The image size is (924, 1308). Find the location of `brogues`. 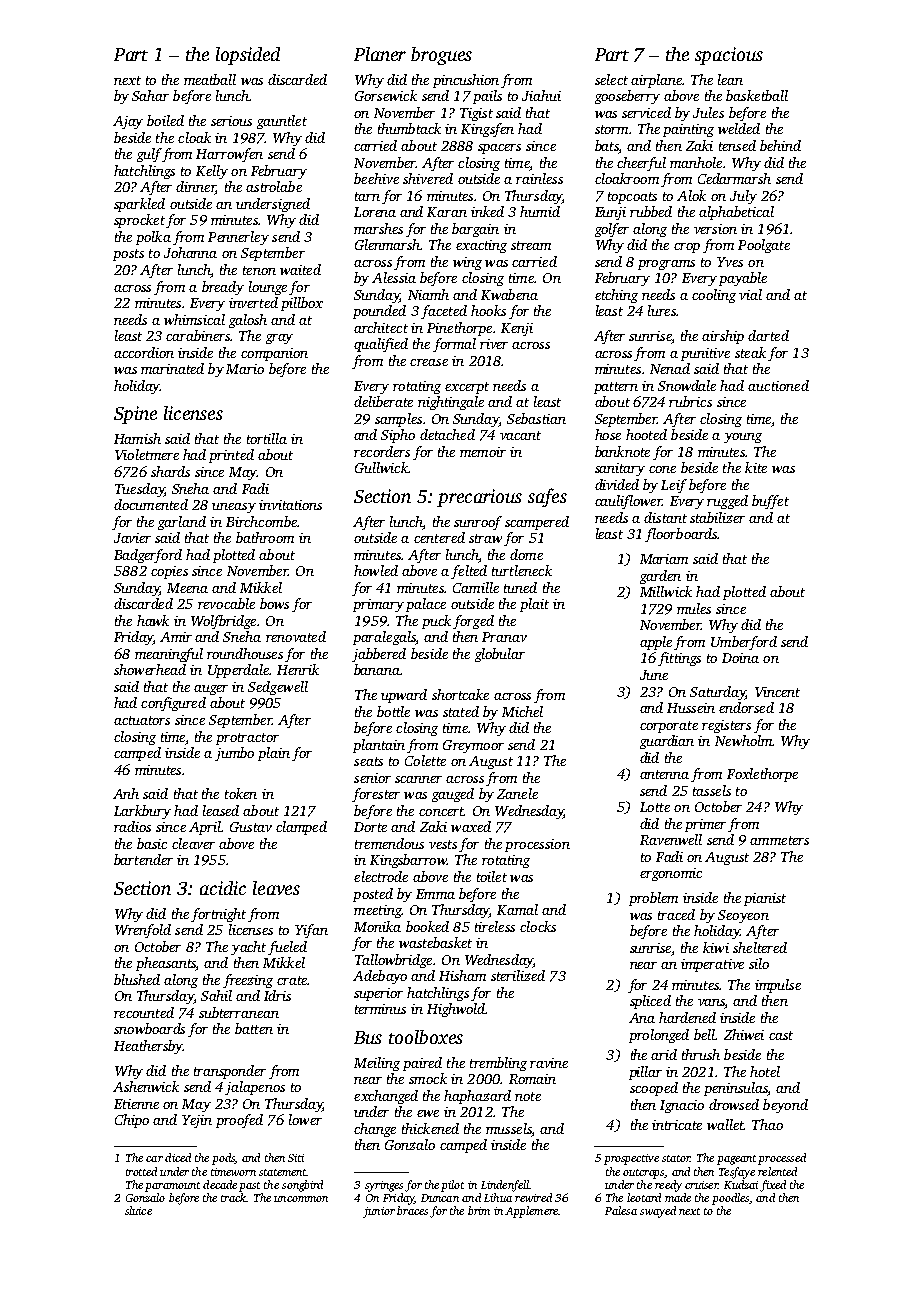

brogues is located at coordinates (441, 56).
